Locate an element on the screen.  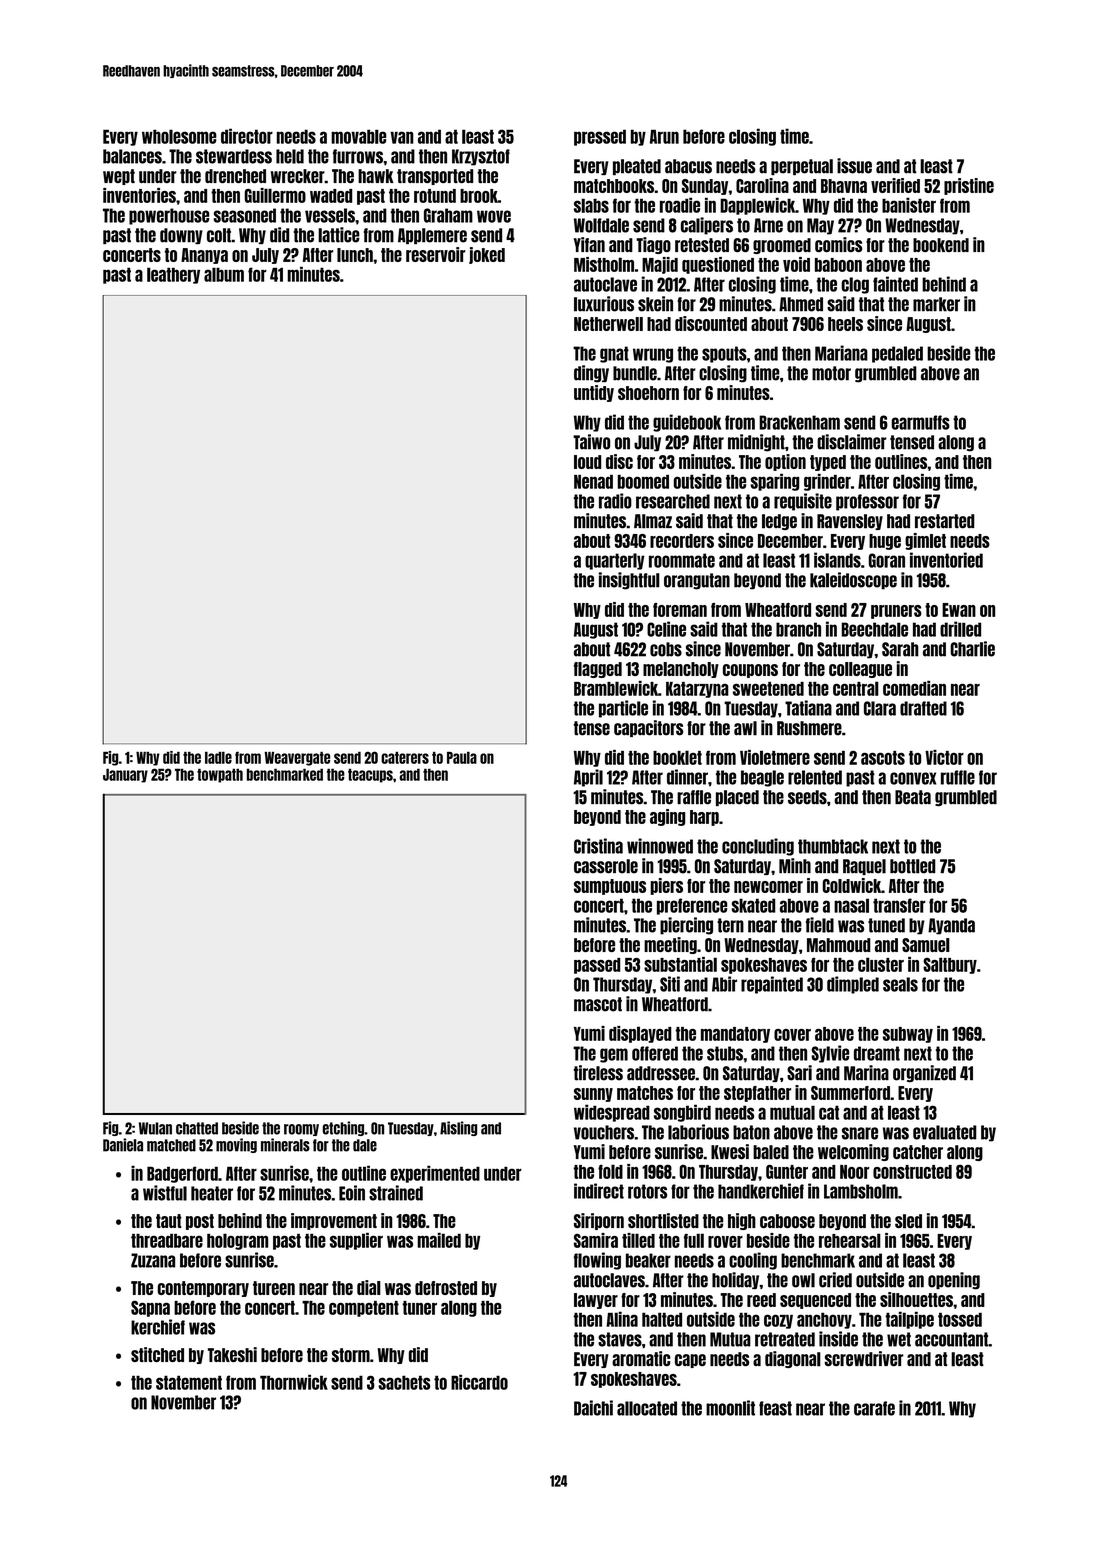
Almaz is located at coordinates (653, 521).
